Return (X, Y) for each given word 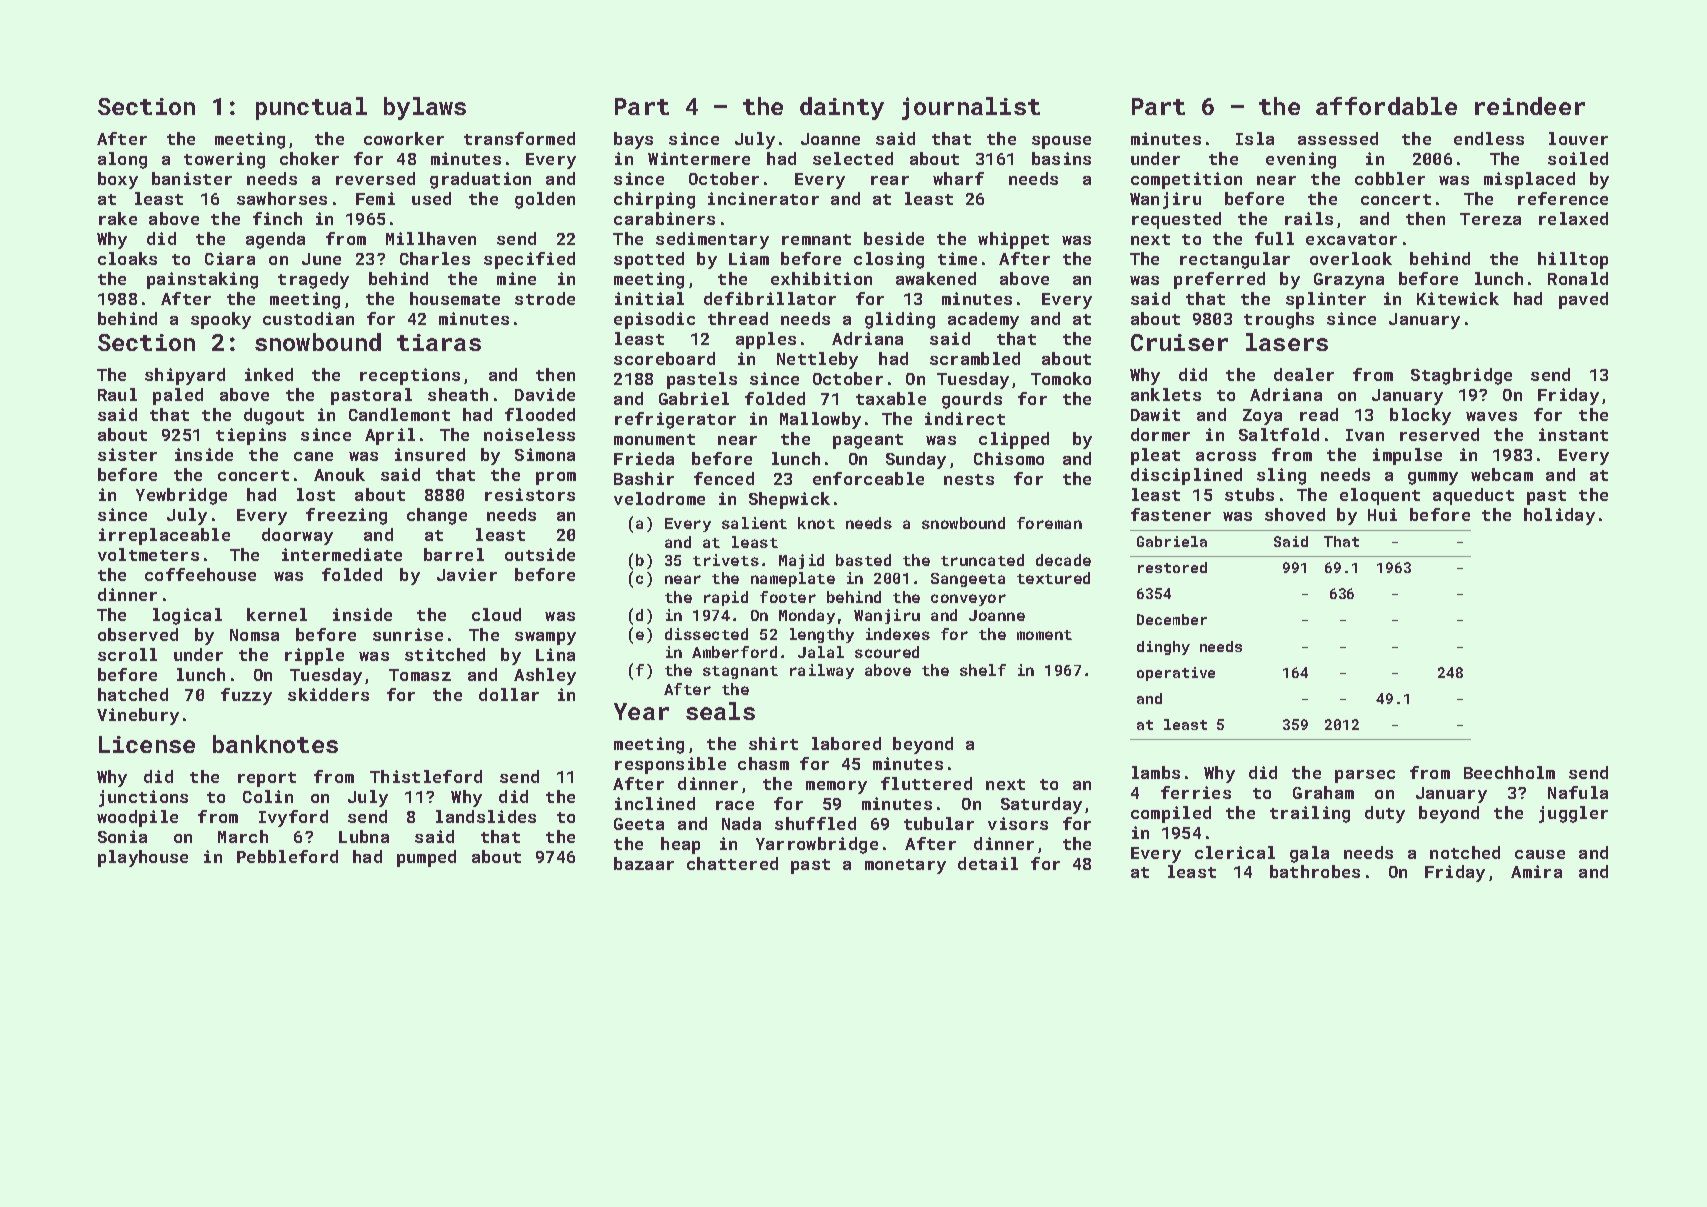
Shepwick (789, 500)
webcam (1502, 474)
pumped (426, 858)
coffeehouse (200, 574)
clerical (1235, 852)
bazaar (644, 863)
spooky (221, 320)
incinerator (763, 198)
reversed (375, 178)
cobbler (1390, 178)
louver (1578, 138)
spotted (649, 260)
